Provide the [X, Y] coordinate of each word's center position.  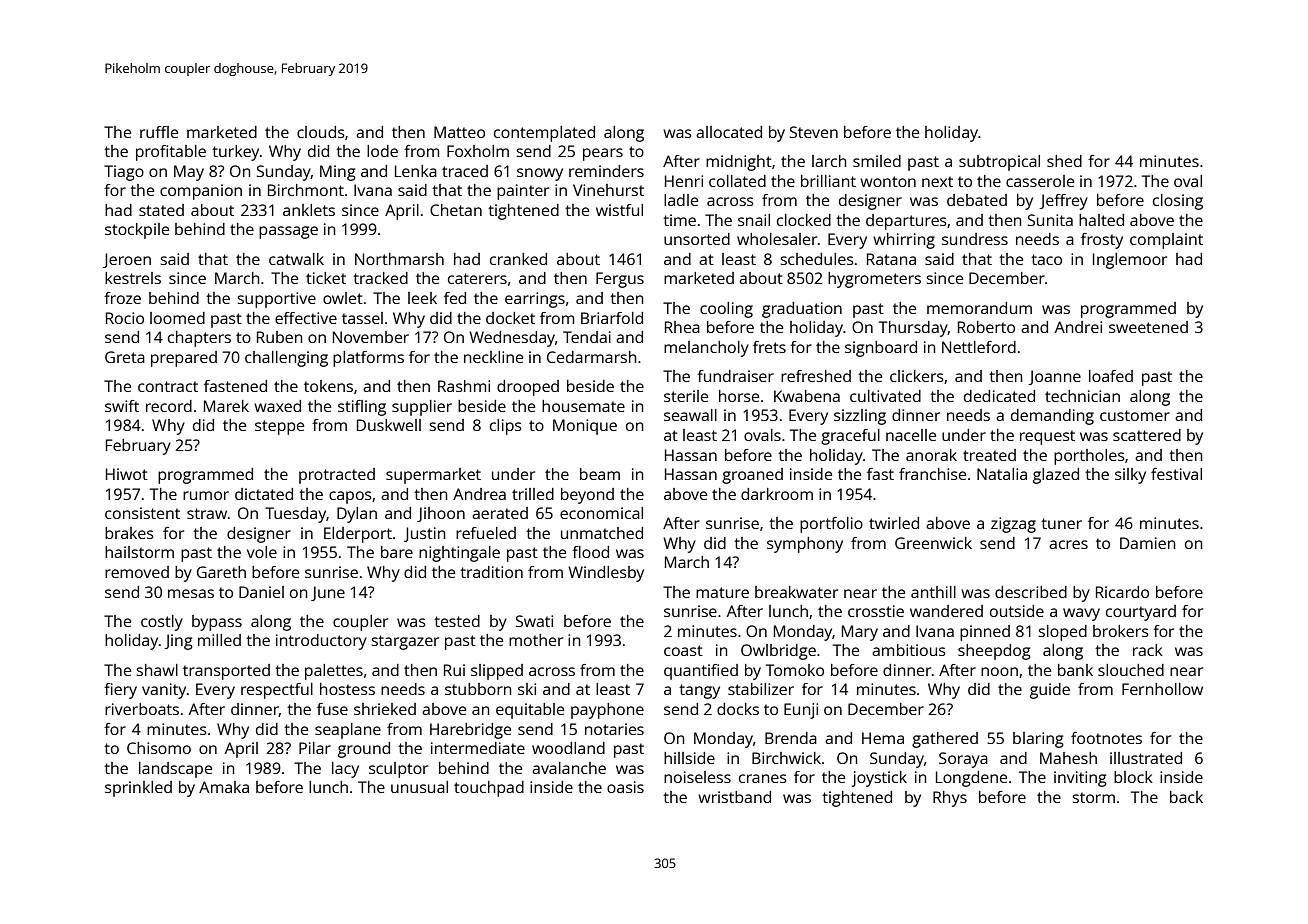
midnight [739, 163]
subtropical [999, 163]
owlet [343, 298]
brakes [129, 533]
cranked [518, 259]
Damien [1147, 543]
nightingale [459, 554]
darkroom [777, 494]
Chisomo [159, 748]
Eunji [801, 711]
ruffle [159, 132]
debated [977, 200]
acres [1068, 544]
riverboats [142, 709]
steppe [279, 427]
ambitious [909, 650]
